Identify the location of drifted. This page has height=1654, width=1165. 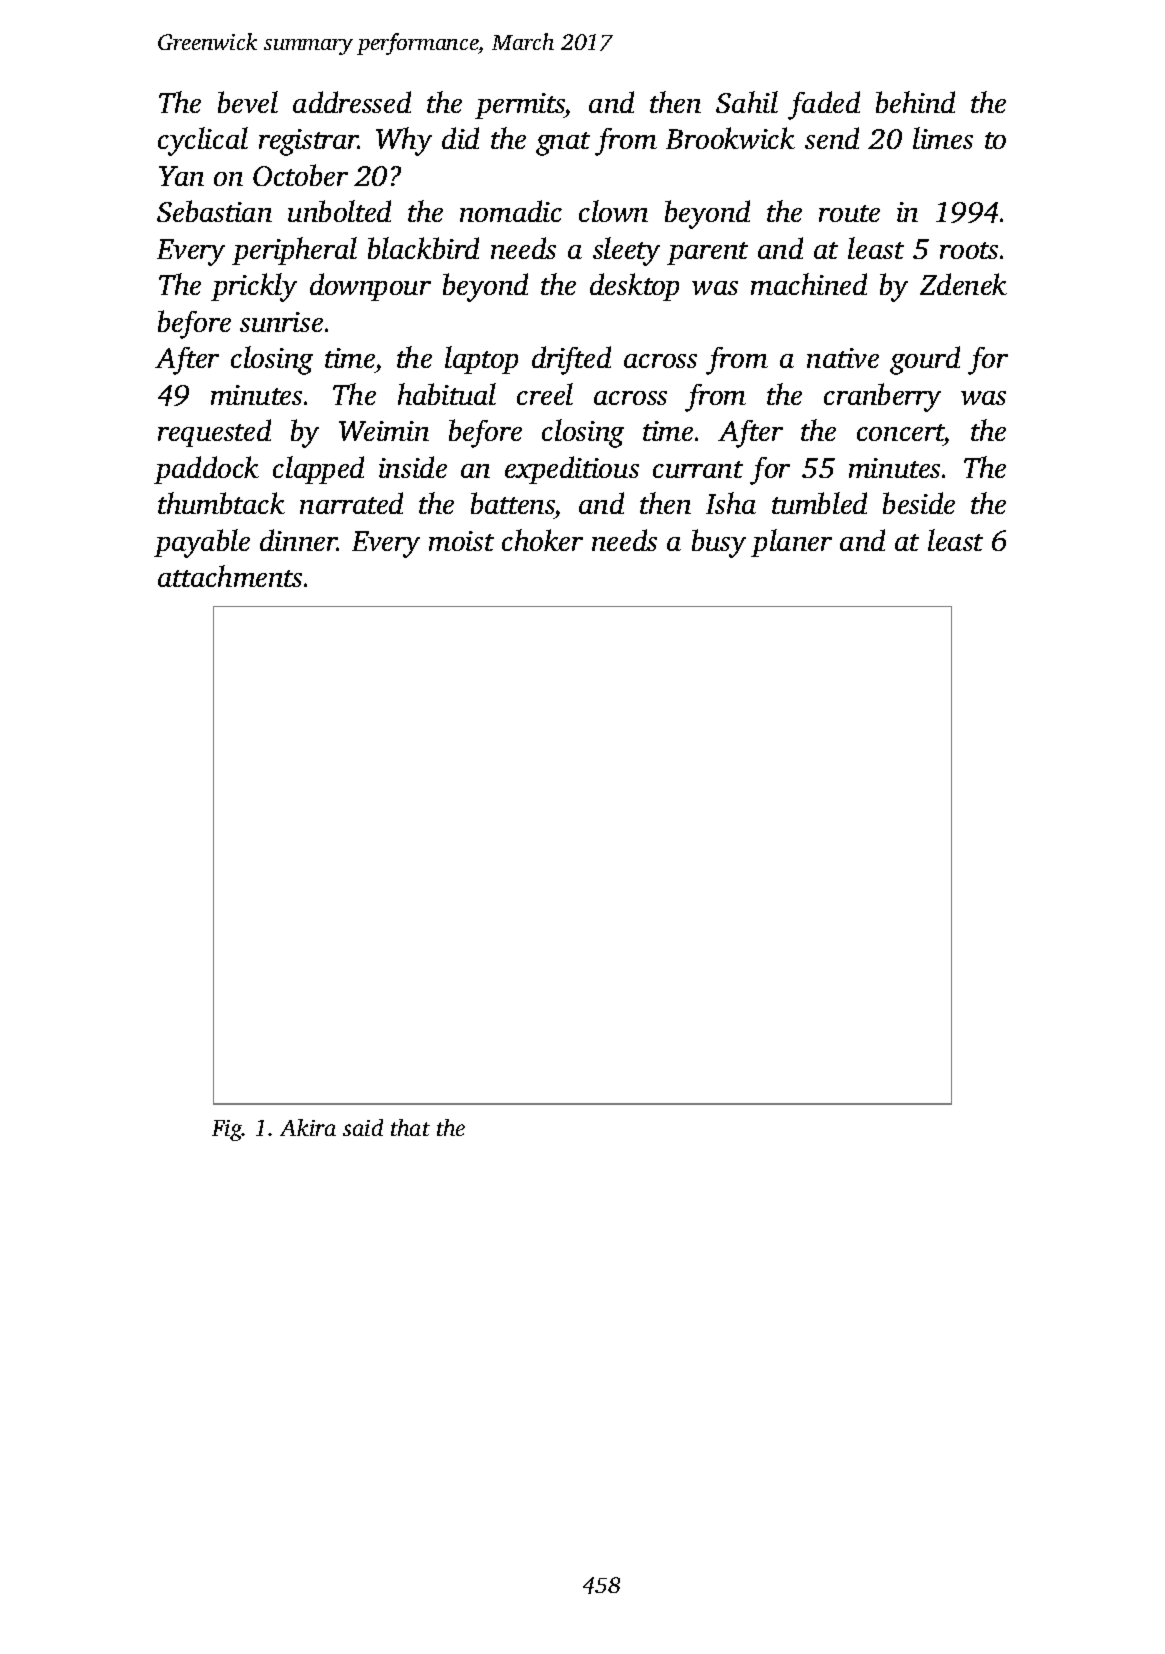
(571, 360).
